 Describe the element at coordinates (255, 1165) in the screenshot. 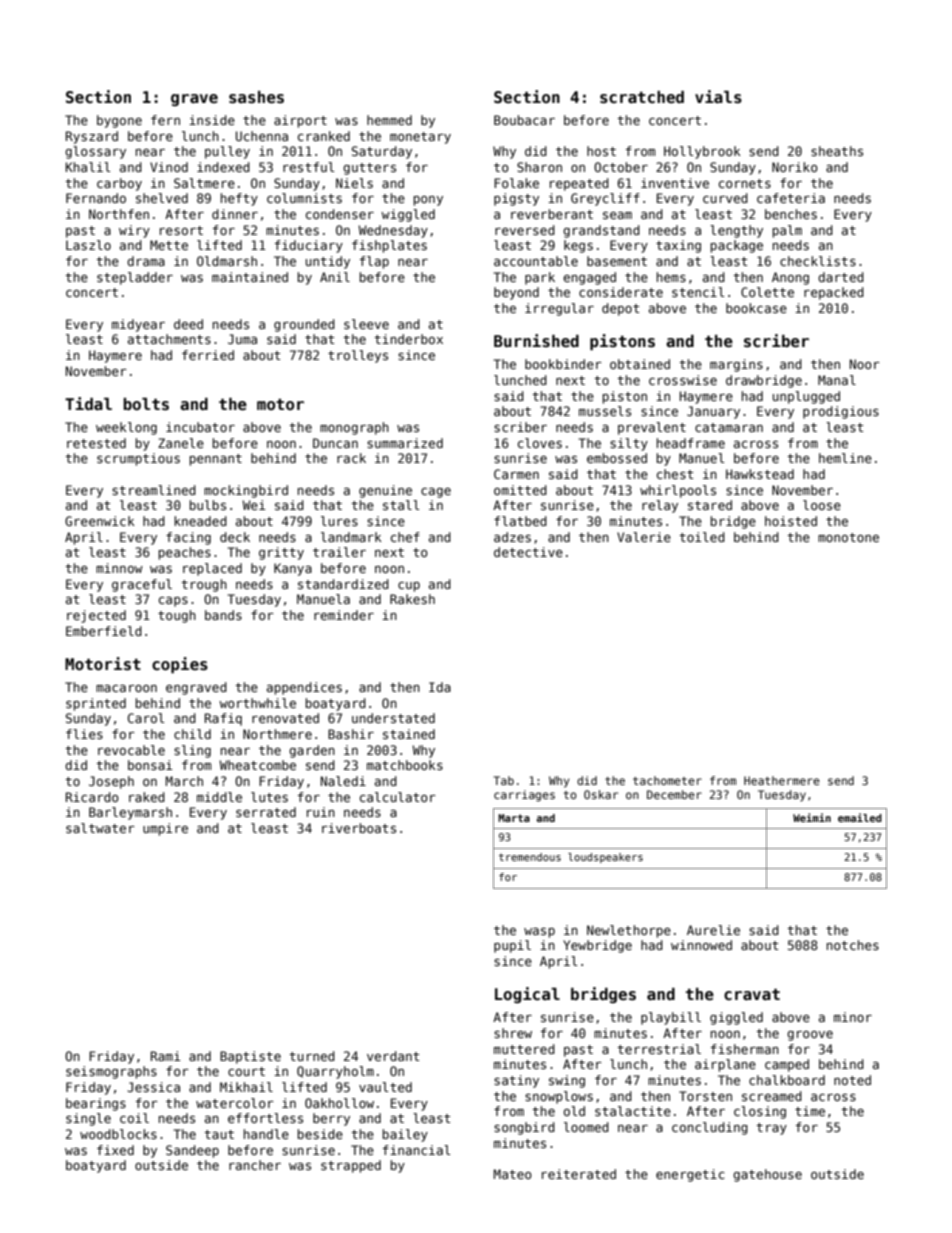

I see `rancher` at that location.
